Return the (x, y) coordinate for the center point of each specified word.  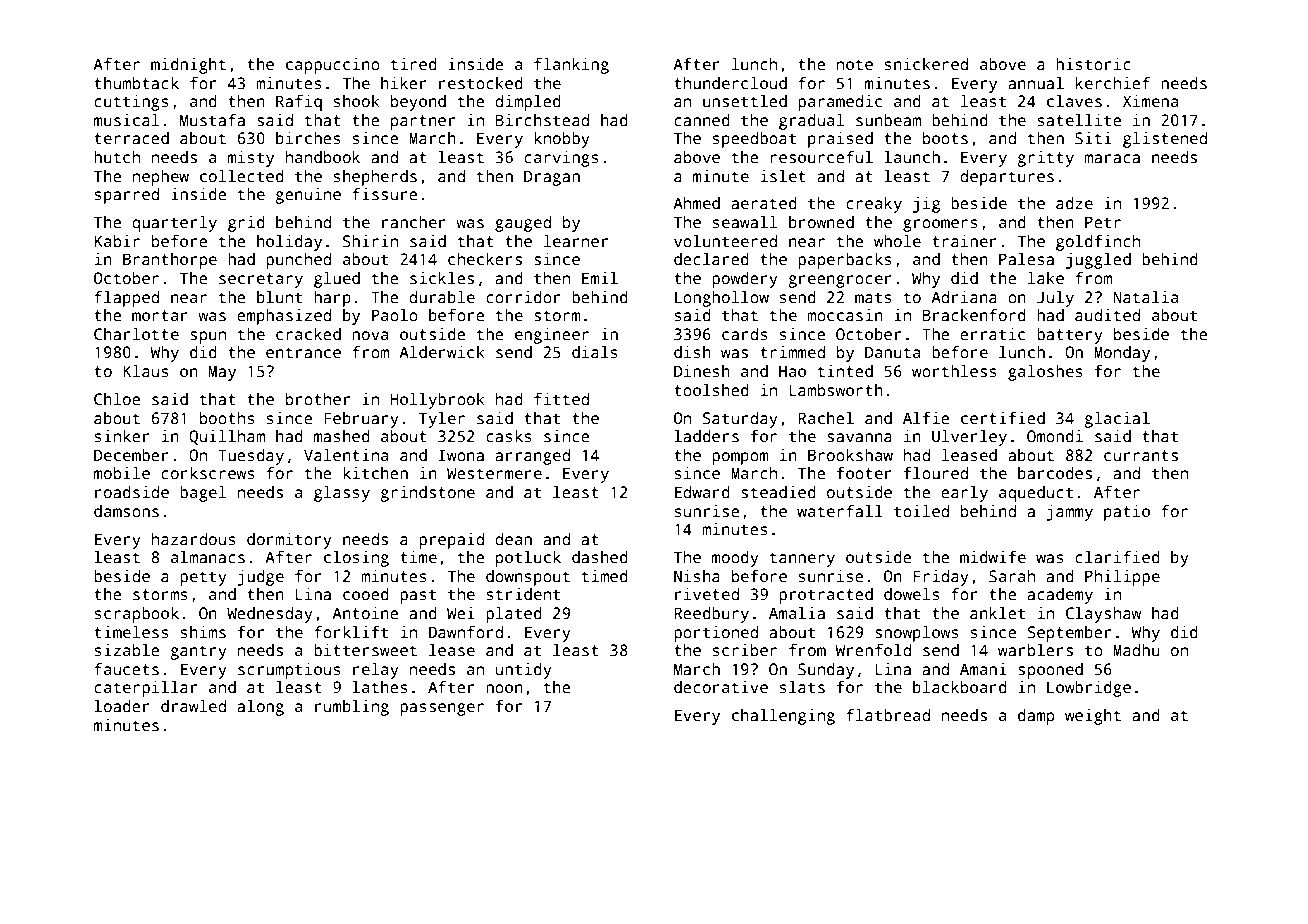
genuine (308, 196)
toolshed (711, 390)
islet (783, 176)
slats (802, 687)
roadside (132, 492)
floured (936, 473)
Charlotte (136, 334)
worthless (954, 371)
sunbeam (888, 120)
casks (509, 436)
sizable (127, 650)
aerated (764, 203)
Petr (1103, 222)
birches (308, 138)
